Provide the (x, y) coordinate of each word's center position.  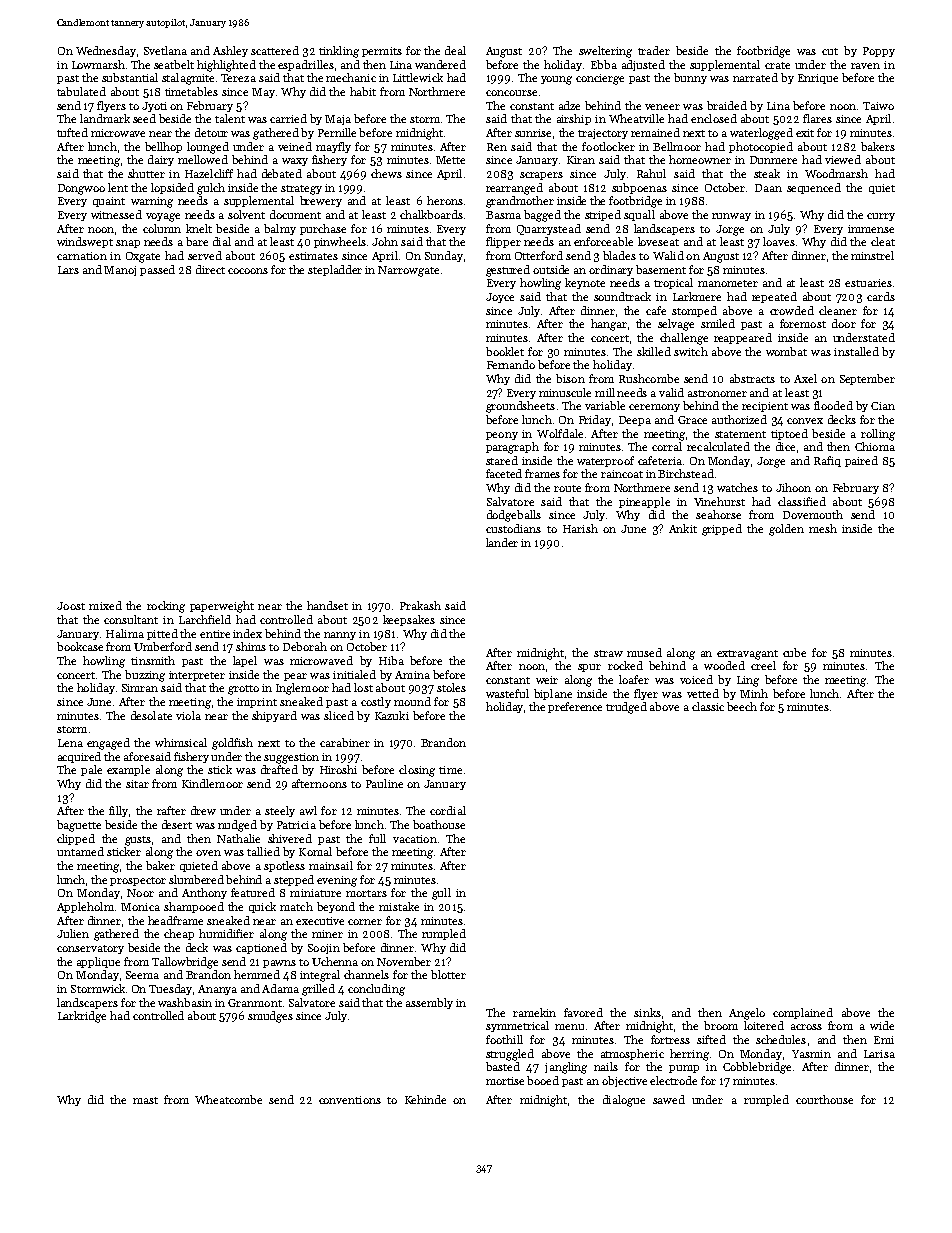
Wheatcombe (228, 1099)
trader (654, 50)
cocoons (248, 271)
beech (742, 706)
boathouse (439, 824)
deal (455, 50)
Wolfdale (560, 433)
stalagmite (188, 79)
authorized (739, 419)
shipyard (274, 716)
